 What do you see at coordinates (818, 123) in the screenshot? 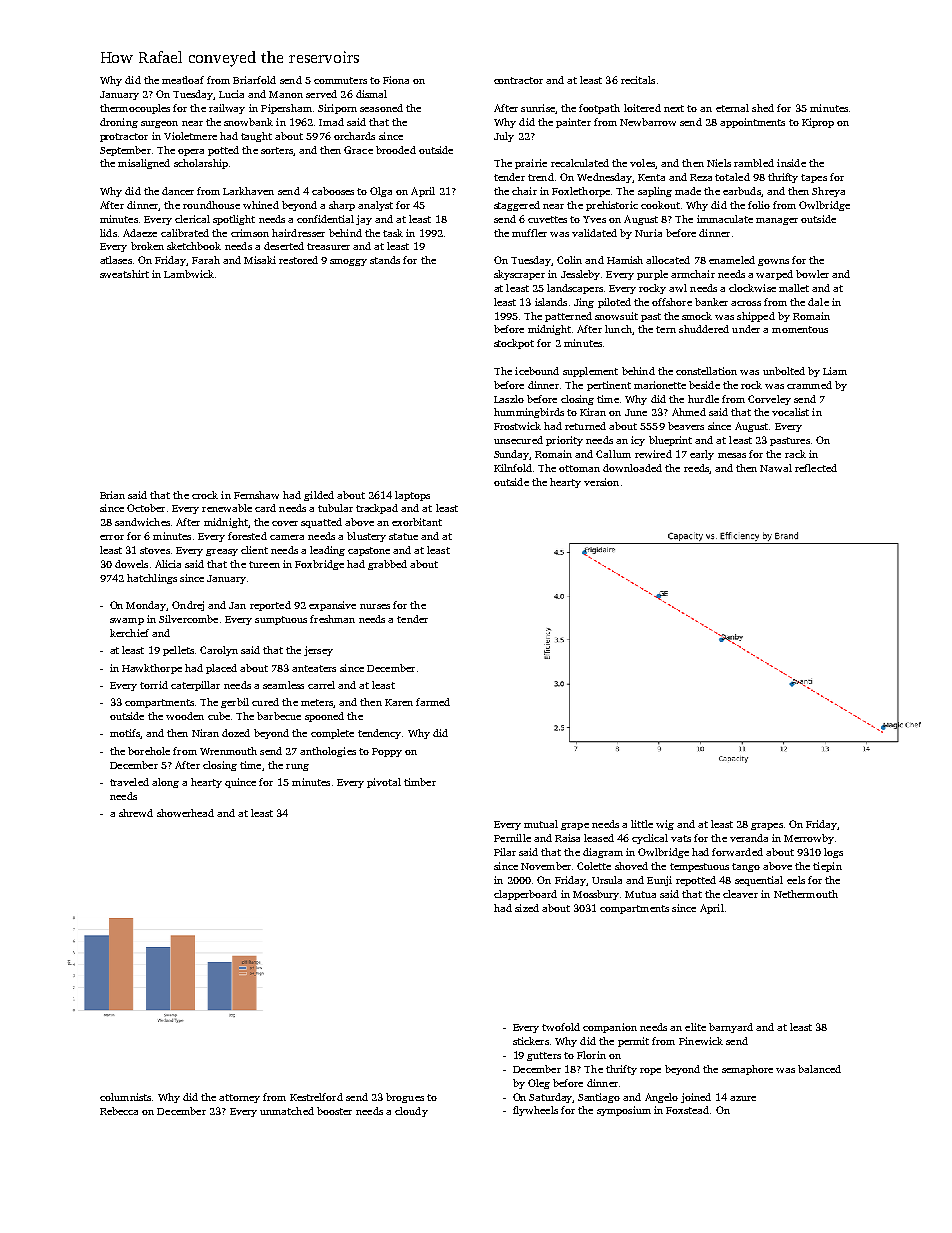
I see `Kiprop` at bounding box center [818, 123].
